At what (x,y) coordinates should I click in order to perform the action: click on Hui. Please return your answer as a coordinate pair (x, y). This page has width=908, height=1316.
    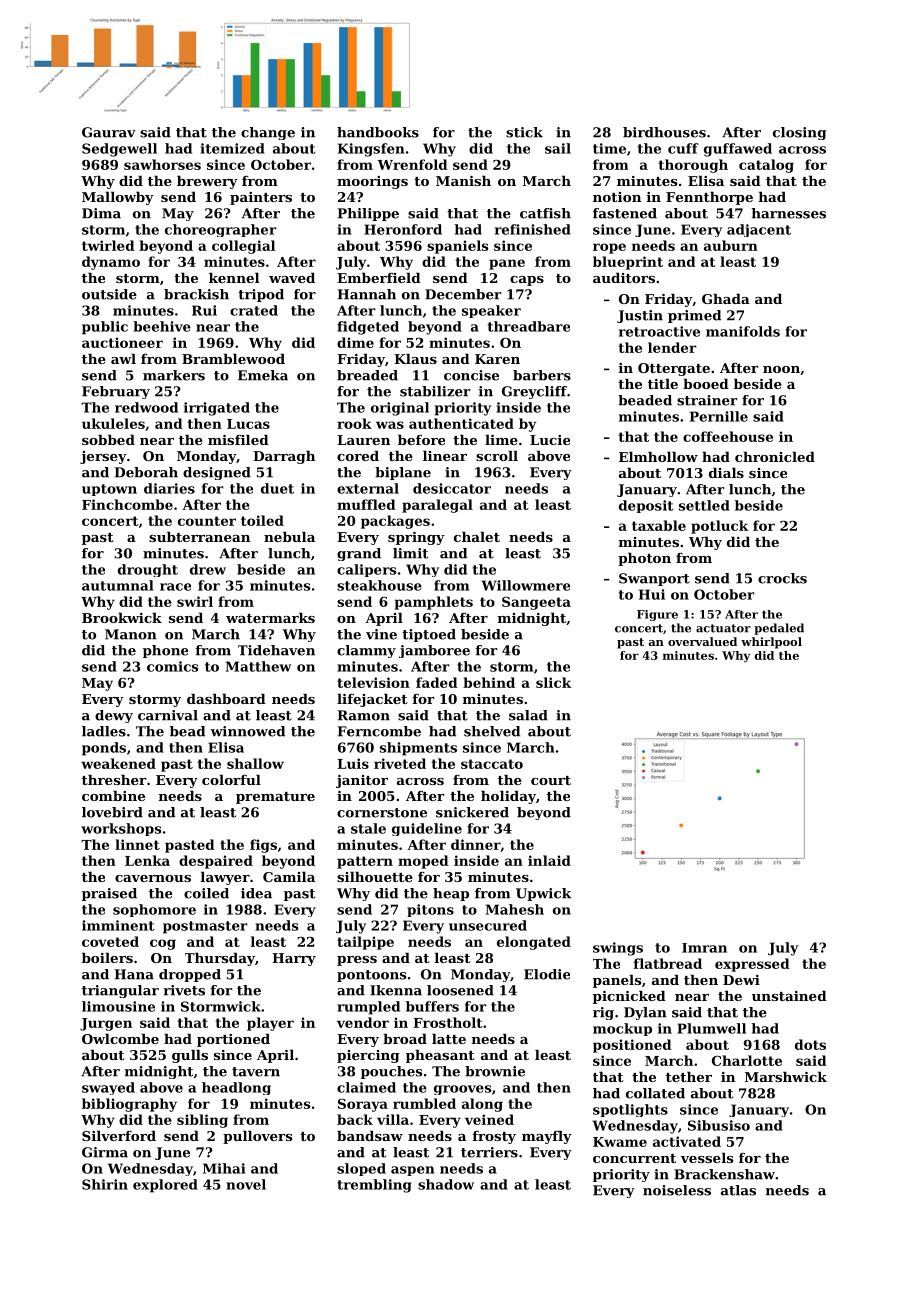
    Looking at the image, I should click on (652, 594).
